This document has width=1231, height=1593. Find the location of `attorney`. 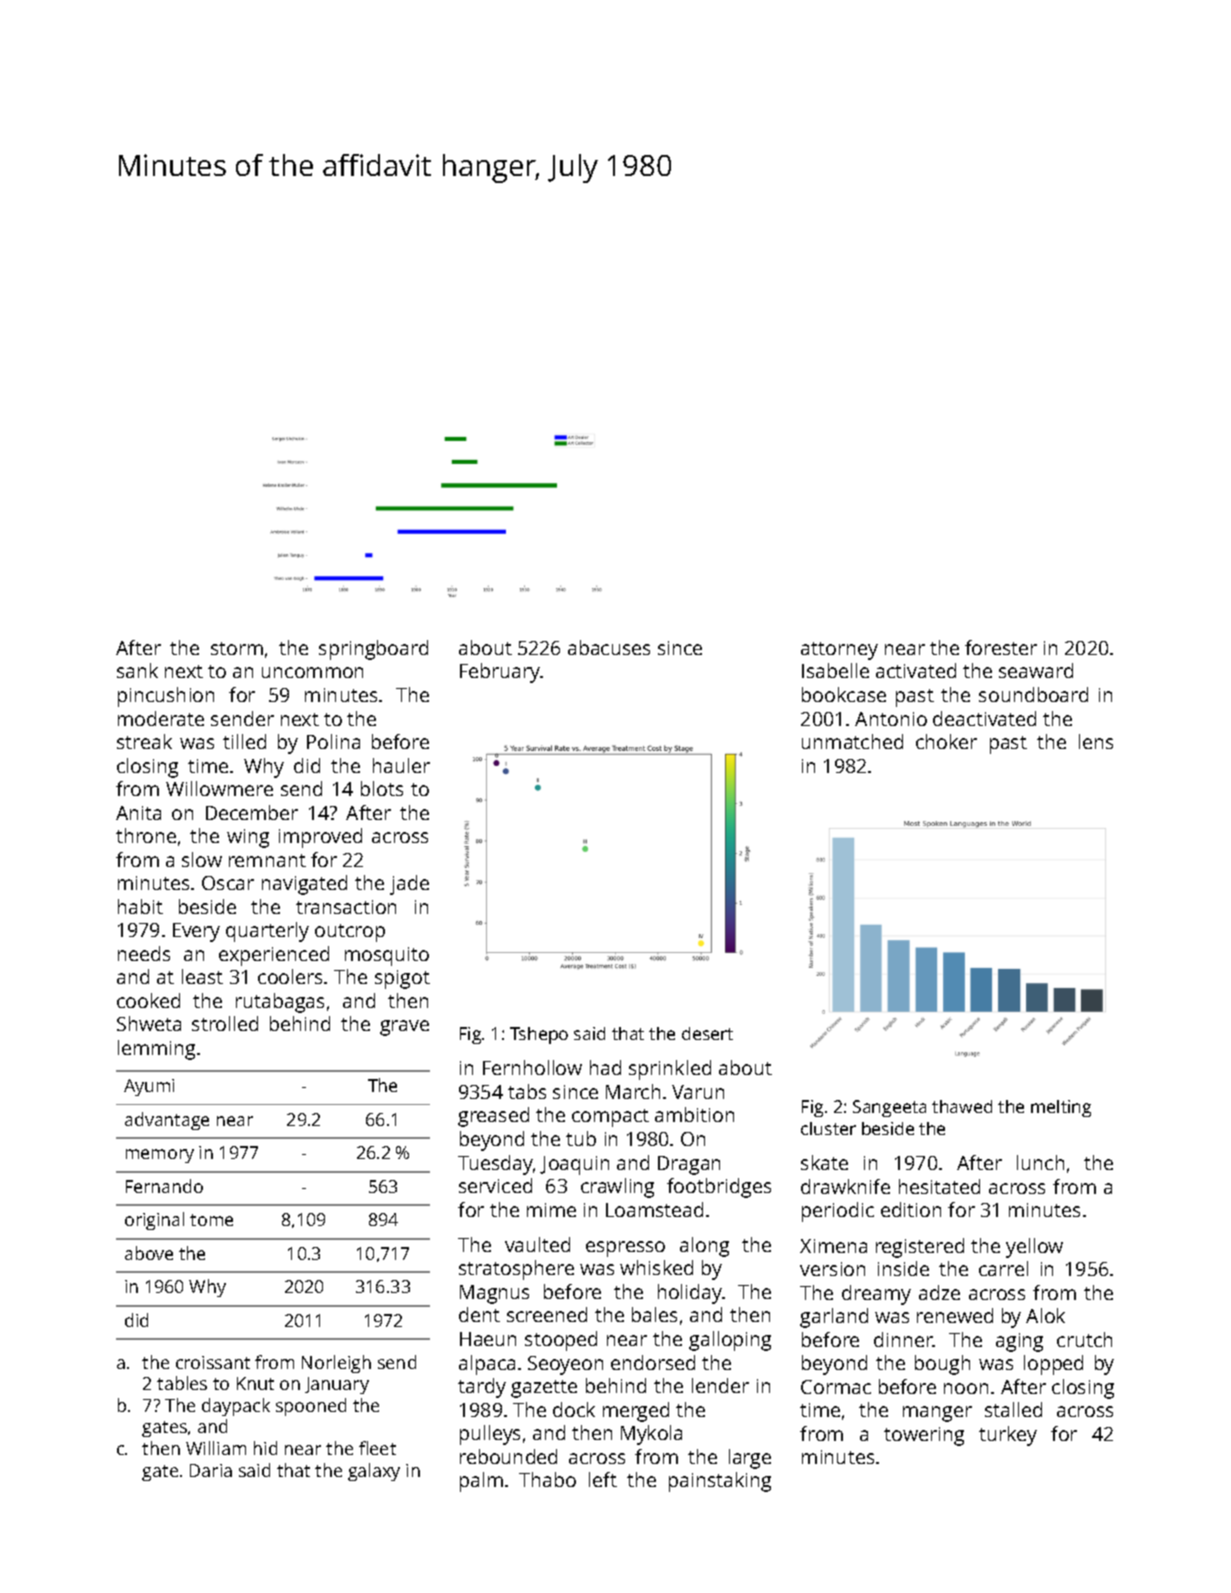

attorney is located at coordinates (839, 651).
